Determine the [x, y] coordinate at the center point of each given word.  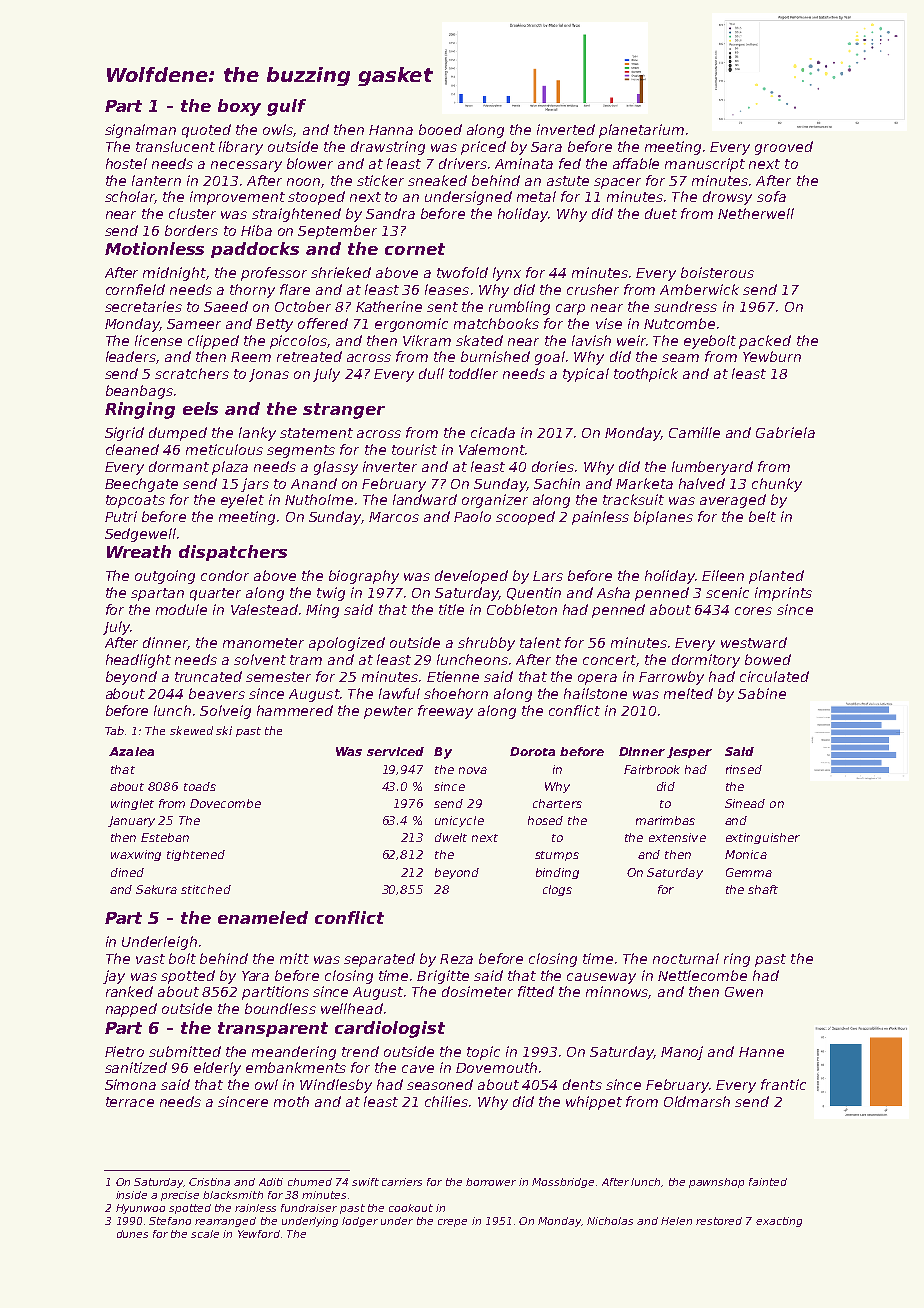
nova [473, 770]
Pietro [124, 1051]
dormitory [706, 661]
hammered [295, 710]
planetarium [641, 131]
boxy [239, 107]
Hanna [391, 130]
